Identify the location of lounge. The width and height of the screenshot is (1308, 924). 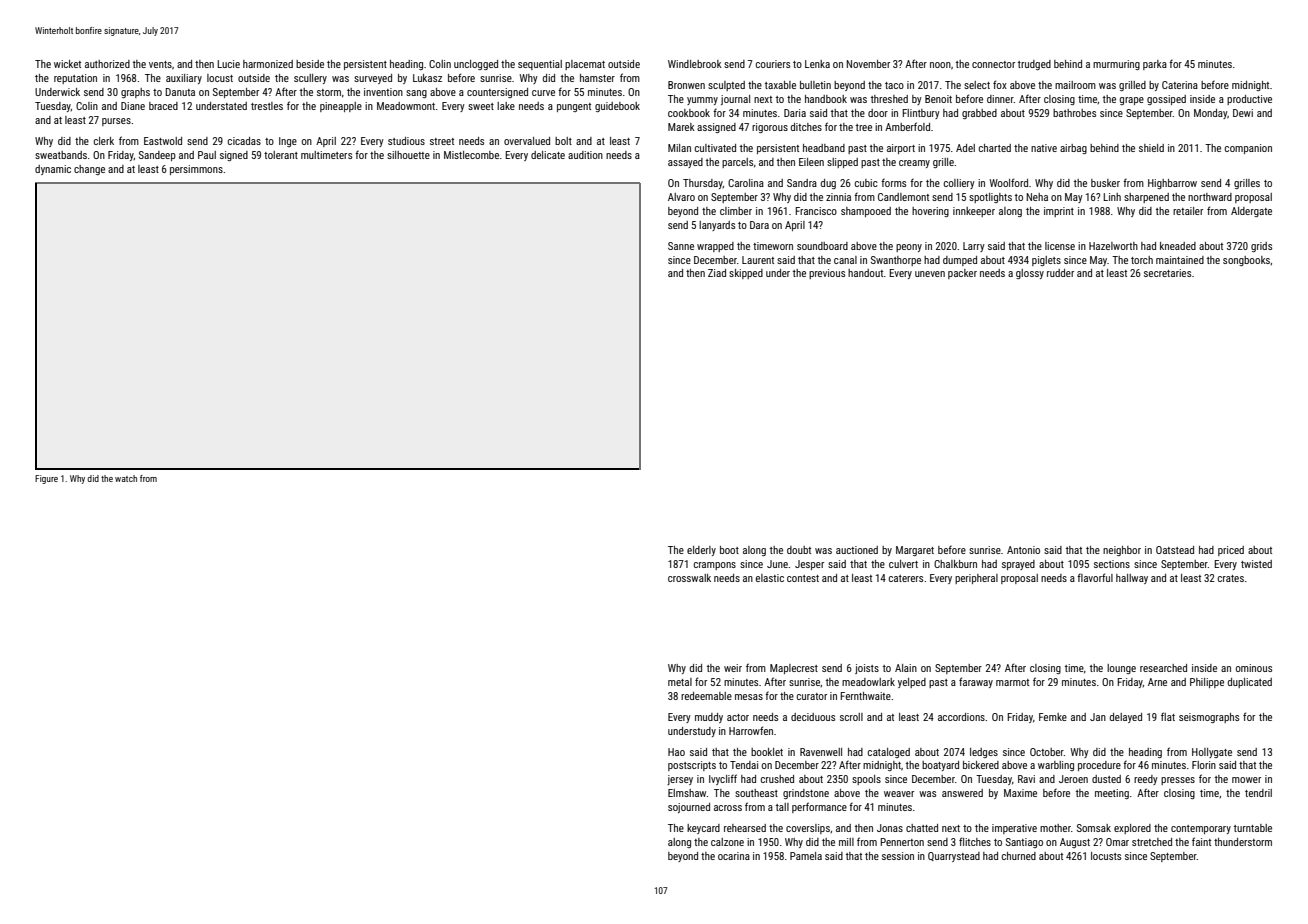
(1121, 669).
